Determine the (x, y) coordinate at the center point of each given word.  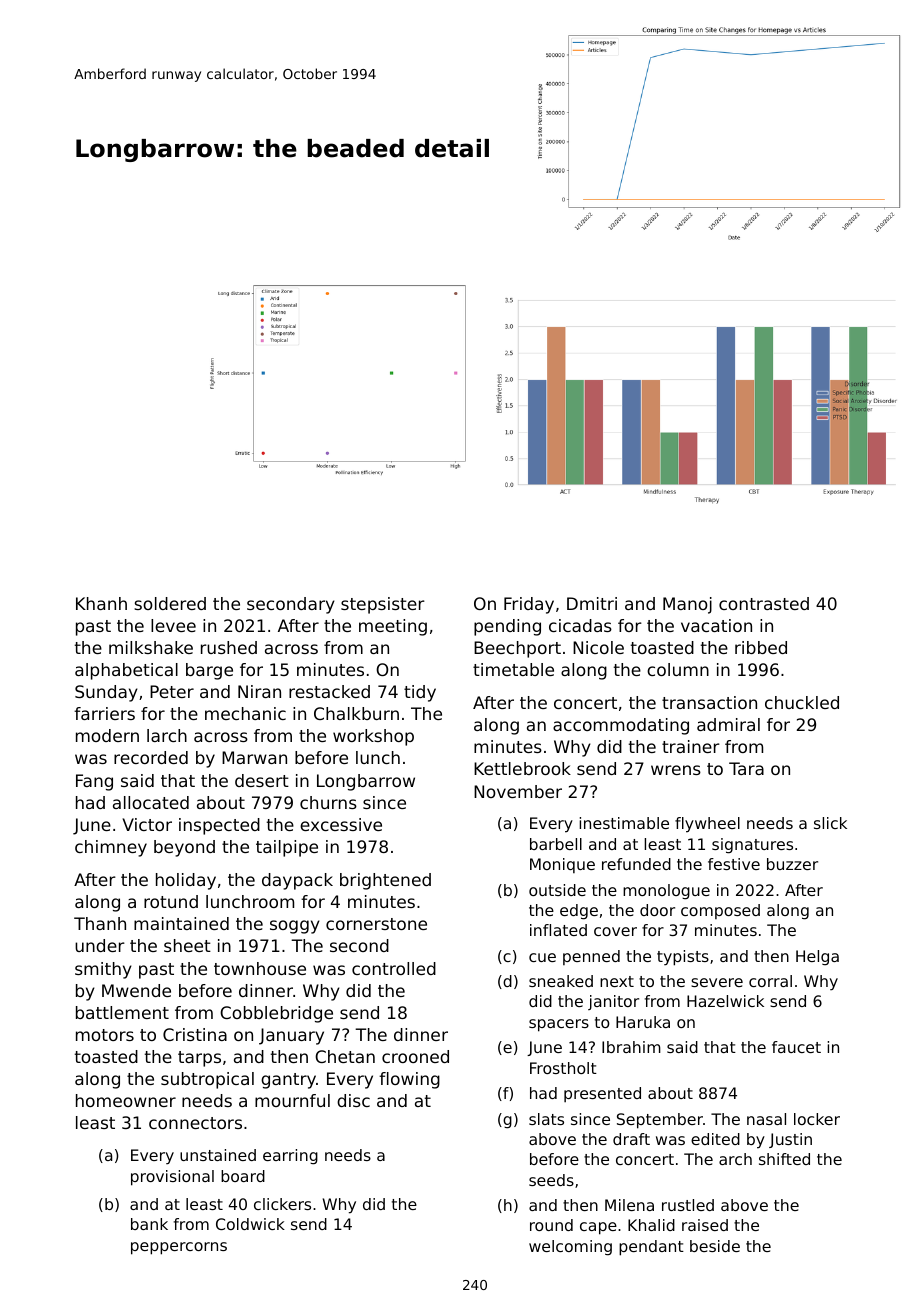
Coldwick (250, 1224)
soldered (170, 603)
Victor (147, 824)
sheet (187, 945)
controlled (394, 968)
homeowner (126, 1100)
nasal (766, 1119)
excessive (341, 824)
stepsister (383, 605)
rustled (688, 1205)
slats (546, 1119)
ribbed (761, 647)
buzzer (792, 864)
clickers (282, 1204)
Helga (817, 958)
